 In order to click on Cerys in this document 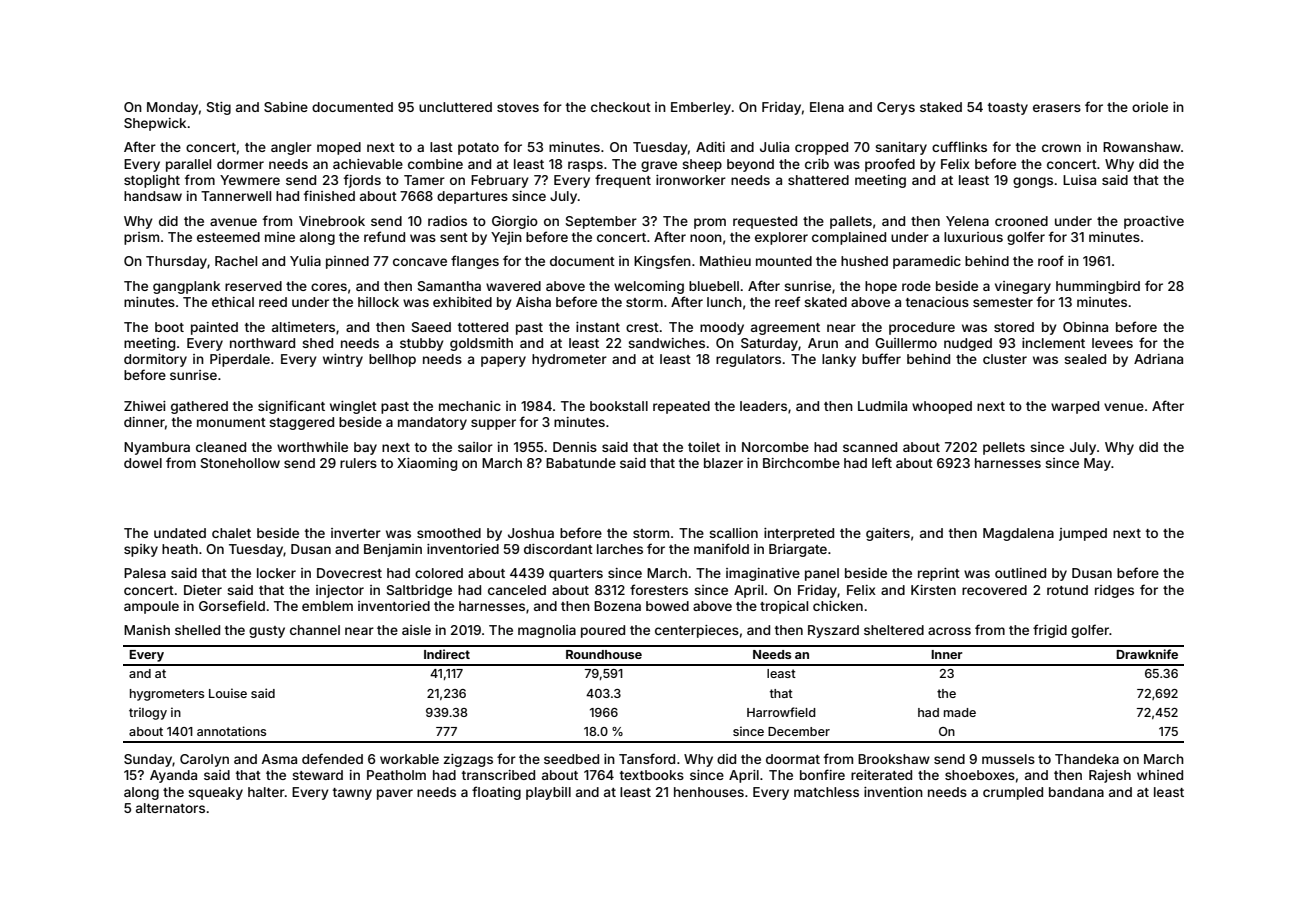, I will do `click(896, 108)`.
